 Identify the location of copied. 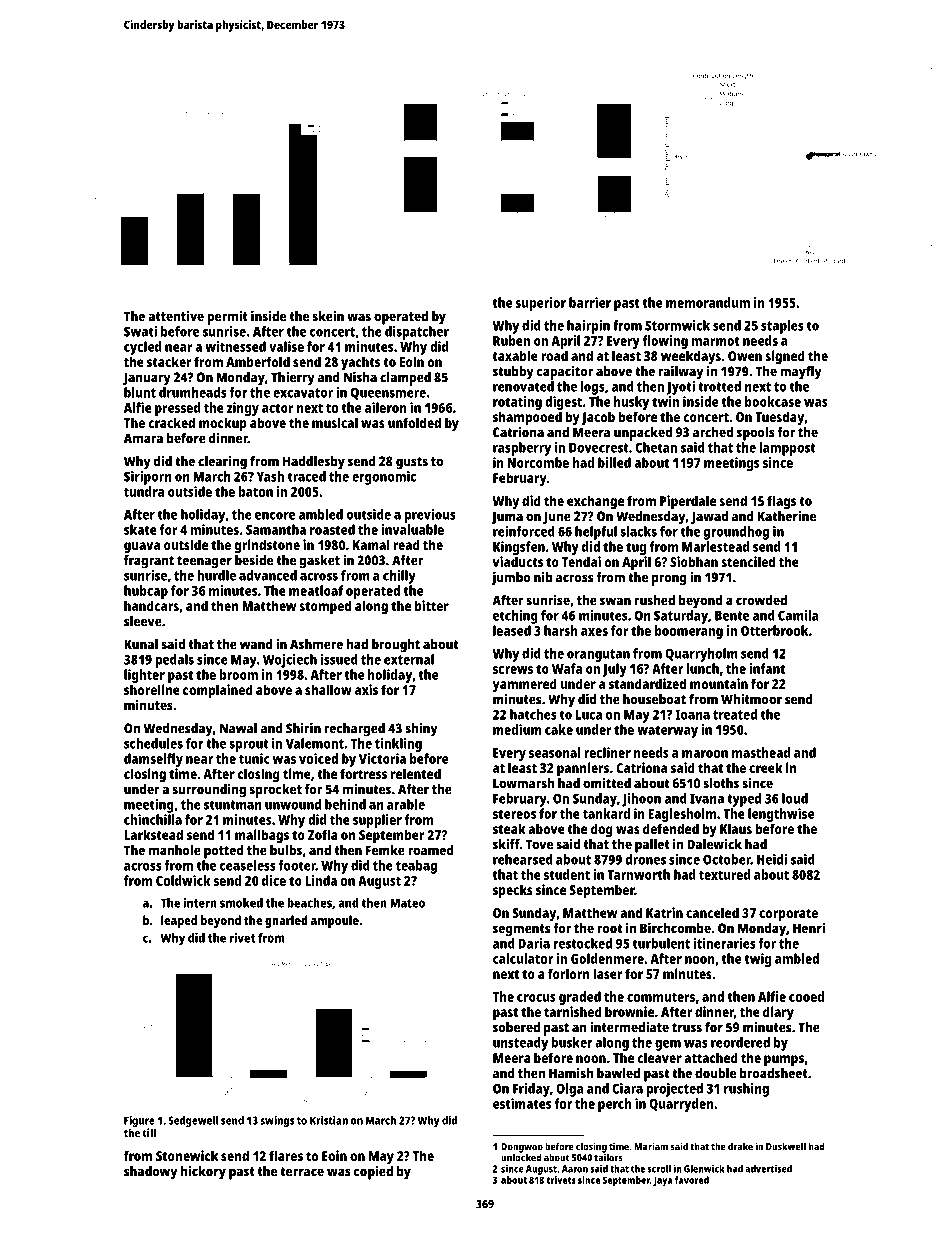
(373, 1173).
